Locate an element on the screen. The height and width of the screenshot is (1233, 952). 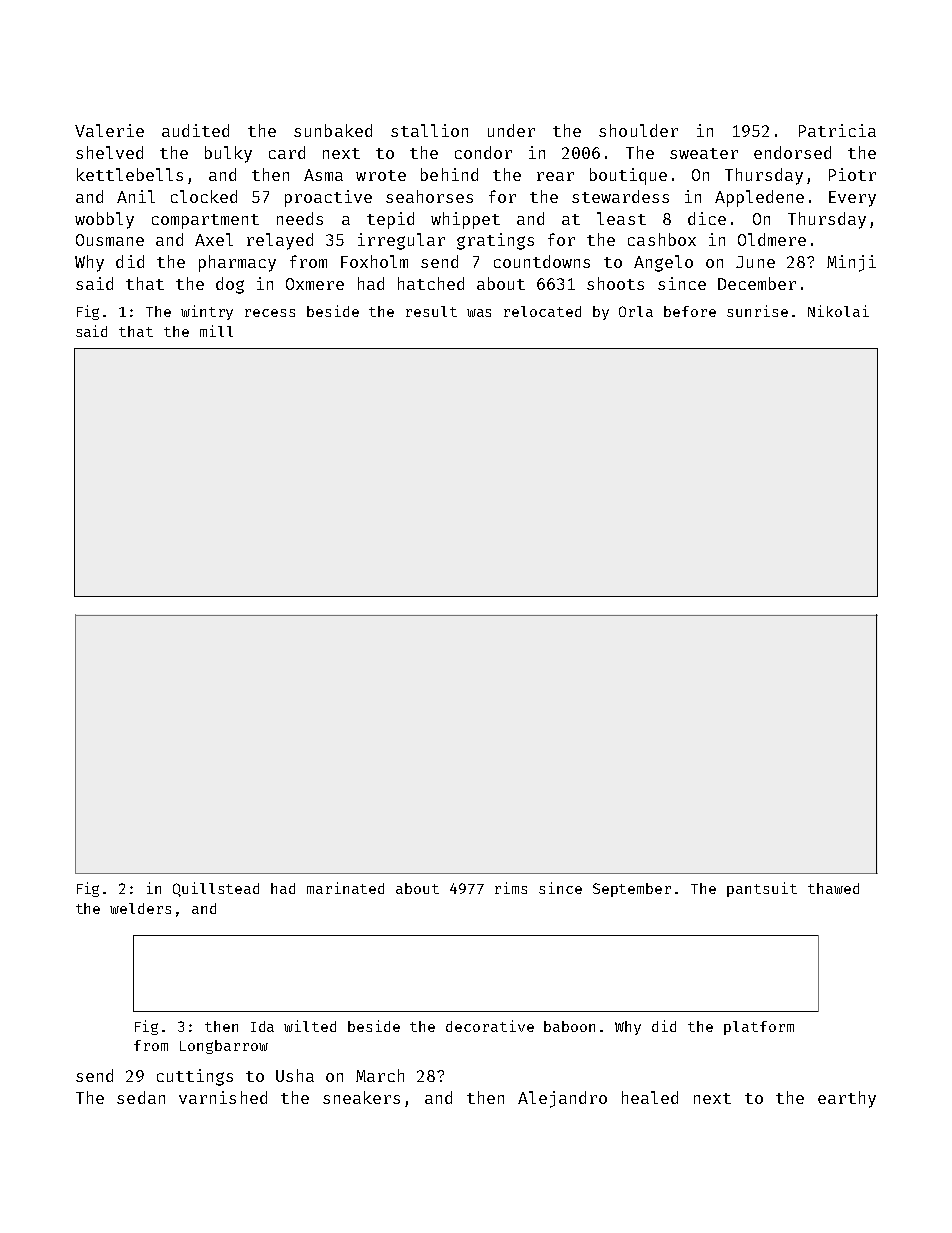
rims is located at coordinates (511, 888).
